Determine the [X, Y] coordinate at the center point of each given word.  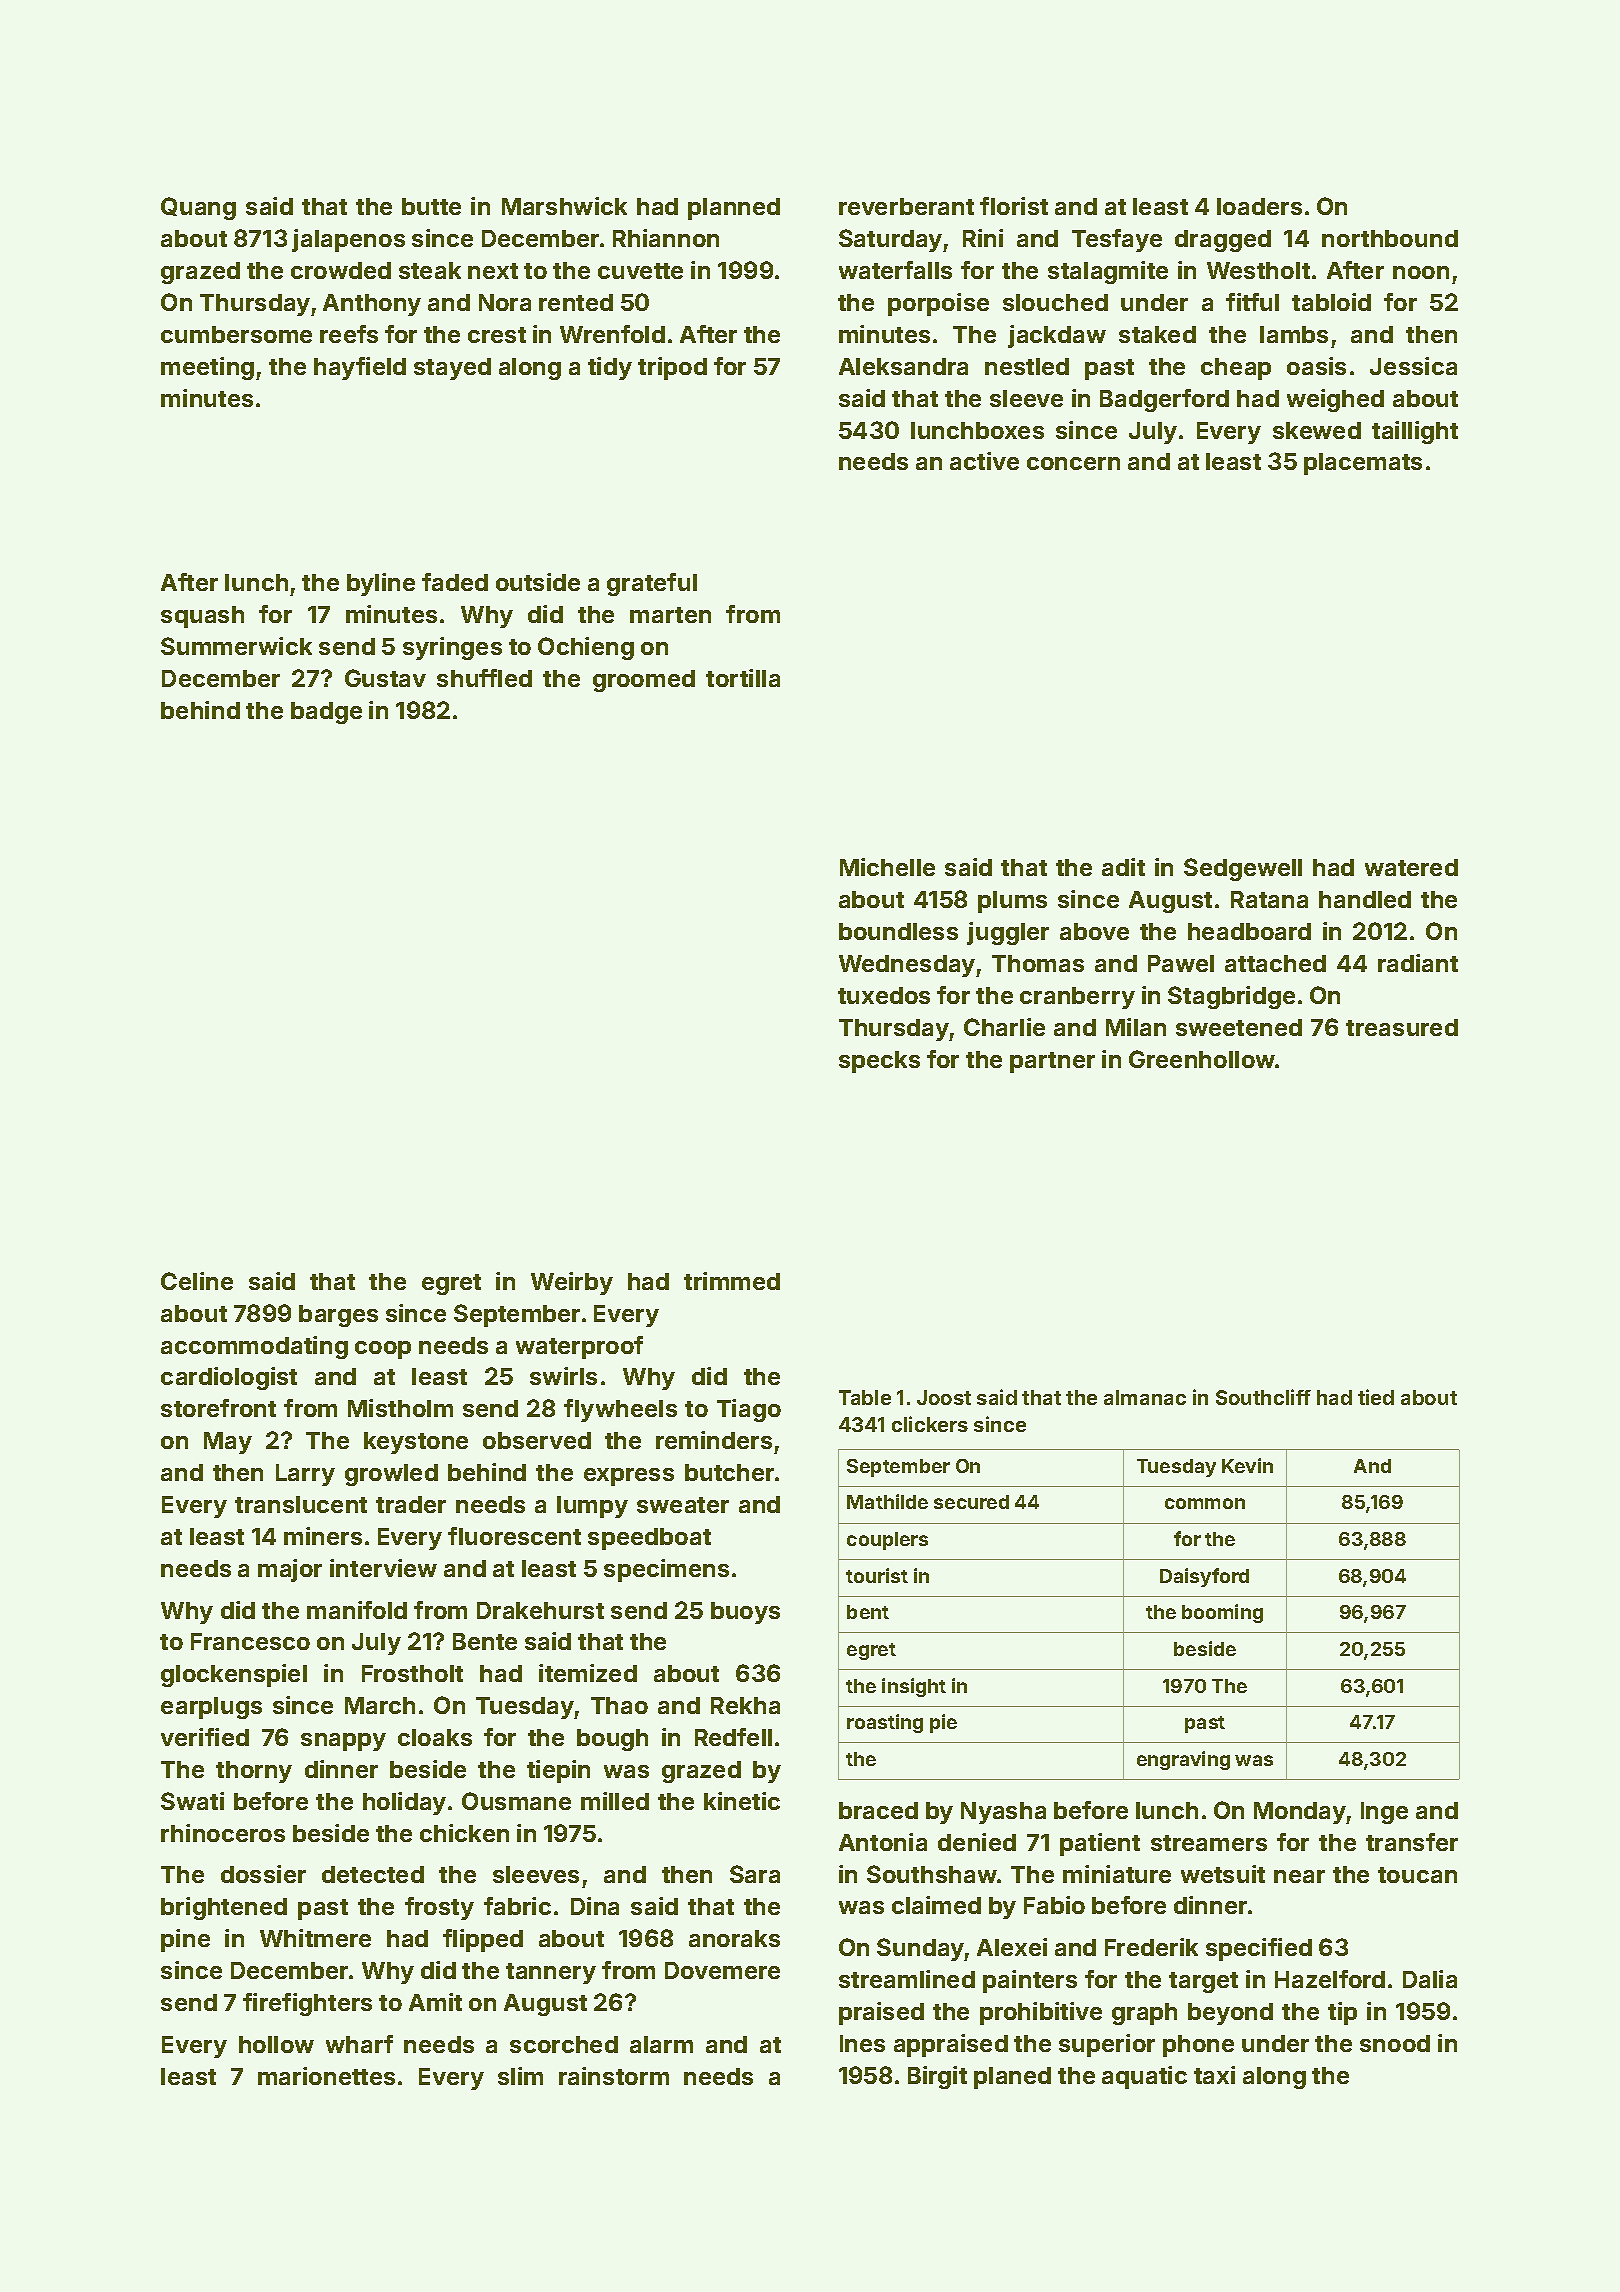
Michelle [887, 867]
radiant [1418, 963]
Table [865, 1397]
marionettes [326, 2076]
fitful [1252, 302]
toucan [1417, 1875]
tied [1376, 1397]
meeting [207, 368]
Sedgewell [1243, 869]
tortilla [743, 678]
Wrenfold [612, 334]
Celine [197, 1281]
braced [878, 1810]
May [228, 1443]
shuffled [484, 678]
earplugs [211, 1708]
